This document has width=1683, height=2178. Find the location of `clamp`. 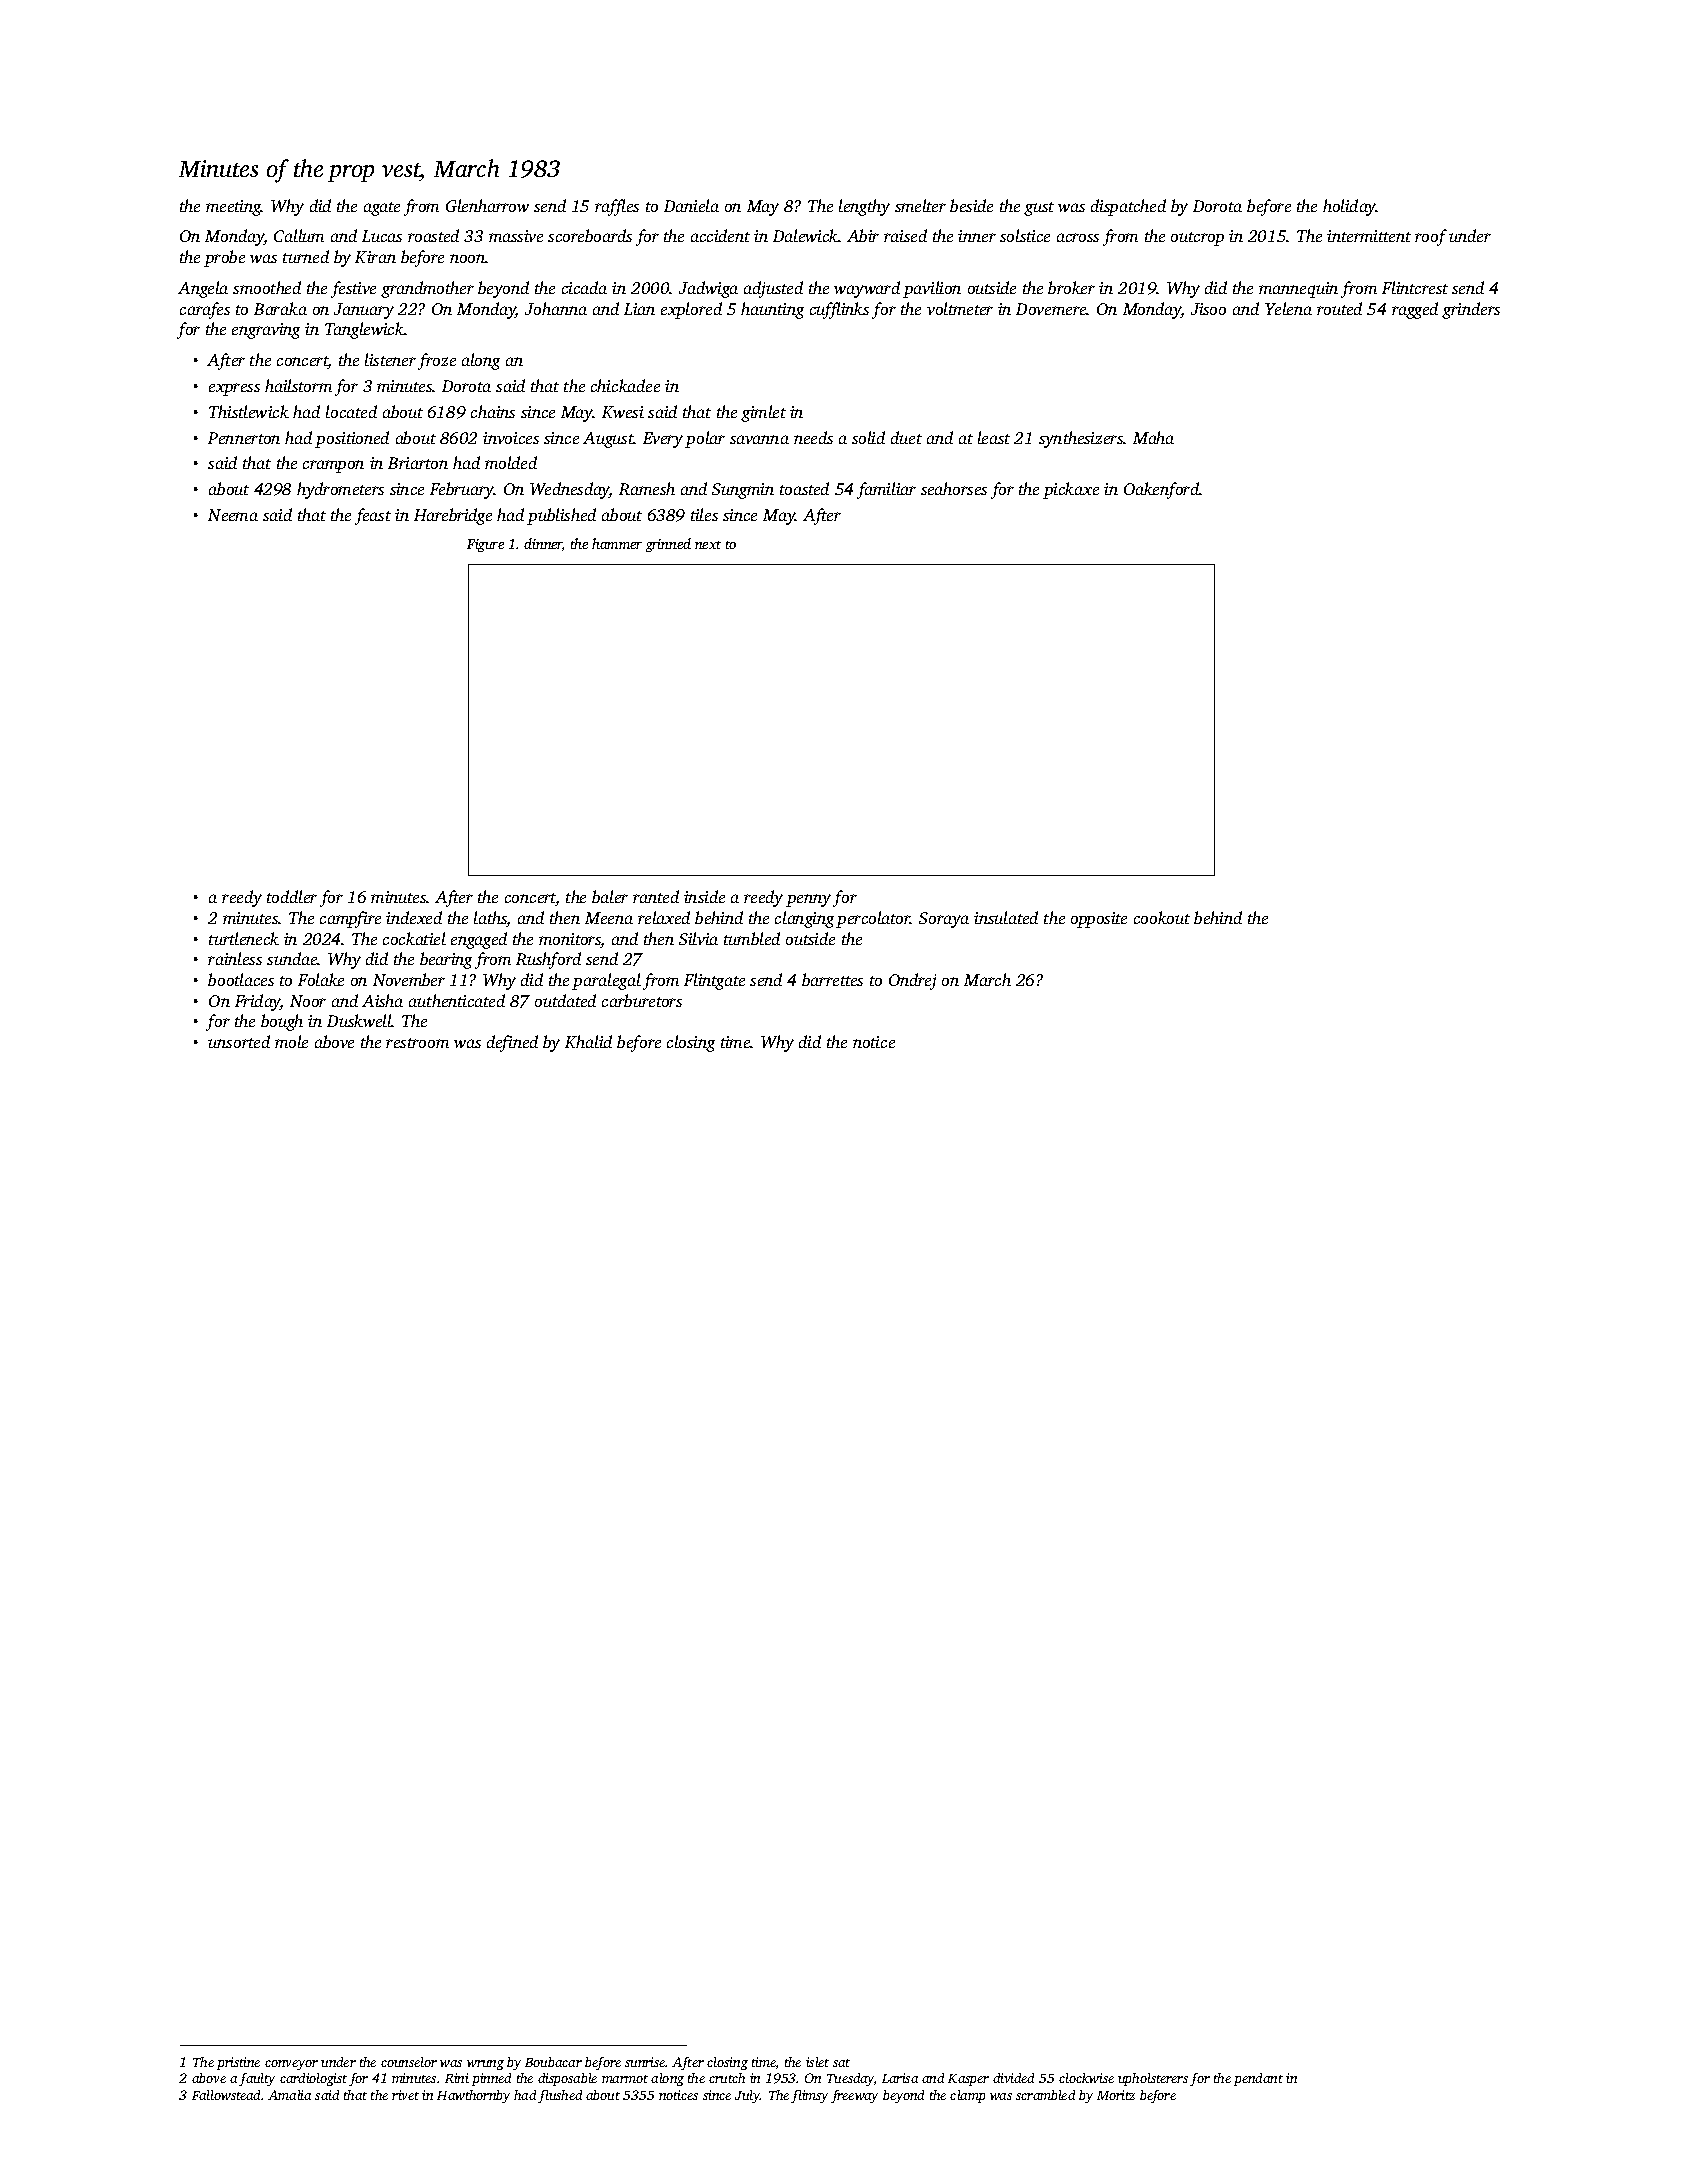

clamp is located at coordinates (967, 2096).
